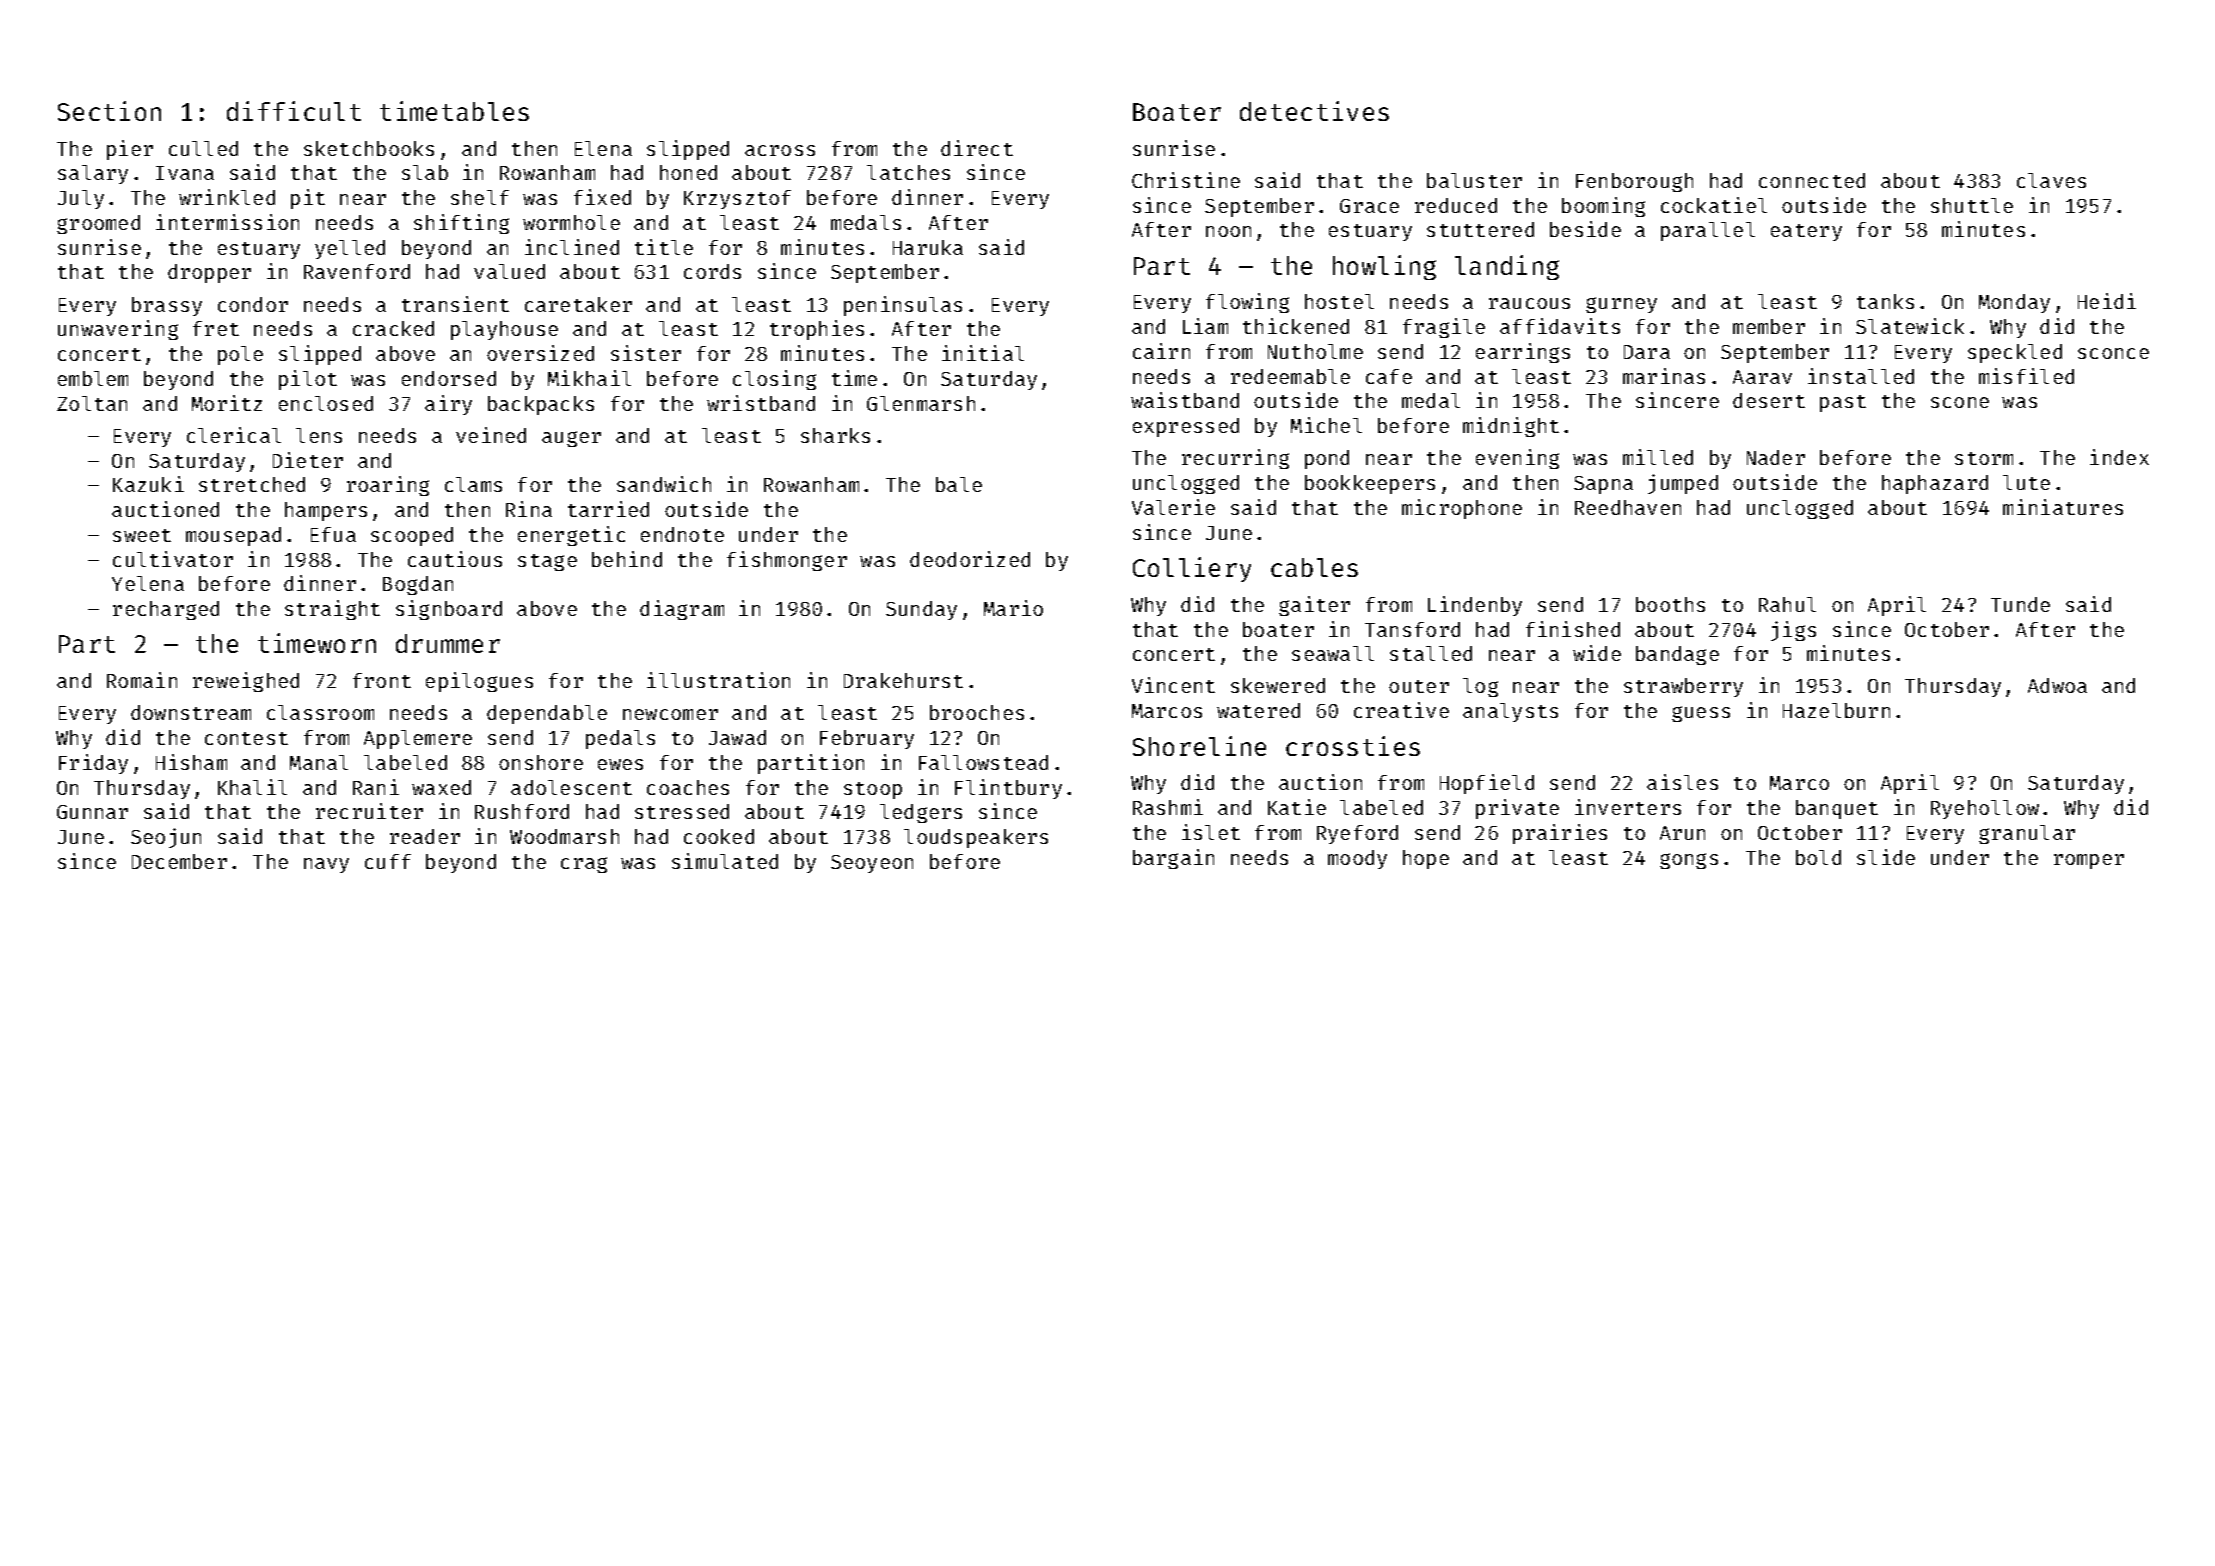 The image size is (2215, 1566). Describe the element at coordinates (142, 535) in the screenshot. I see `sweet` at that location.
